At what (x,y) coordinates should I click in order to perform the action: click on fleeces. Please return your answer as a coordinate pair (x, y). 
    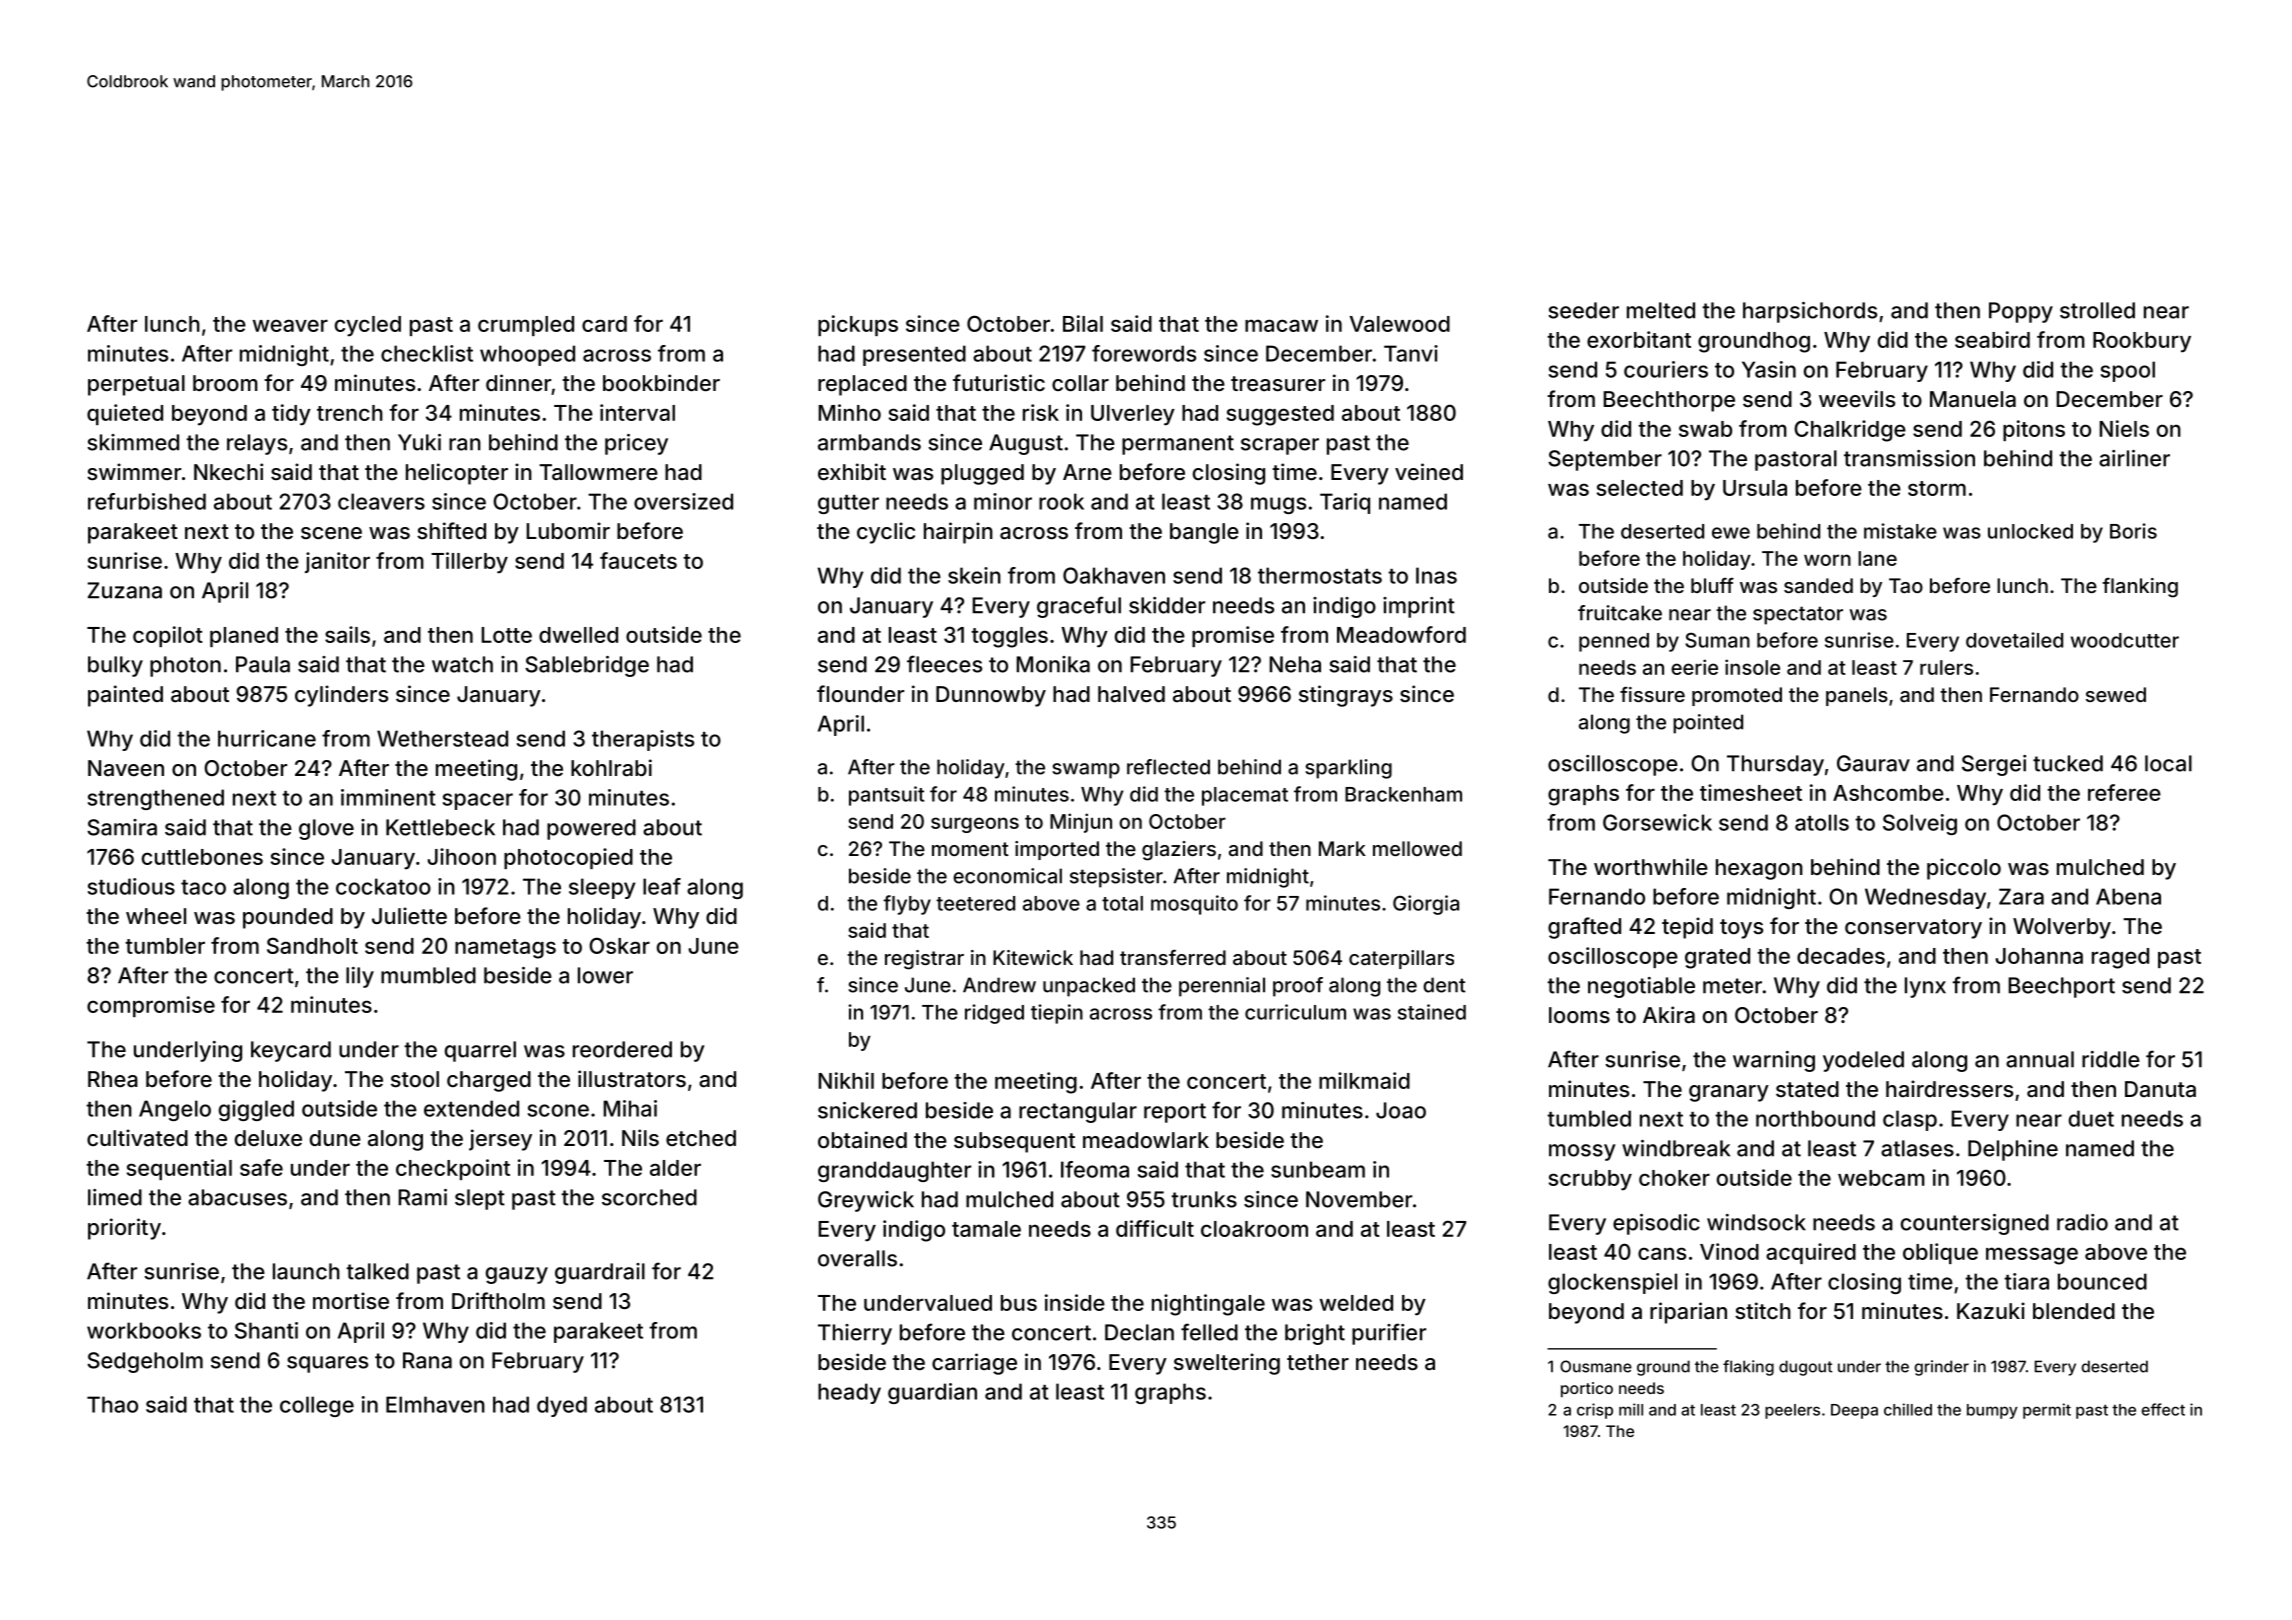
    Looking at the image, I should click on (944, 664).
